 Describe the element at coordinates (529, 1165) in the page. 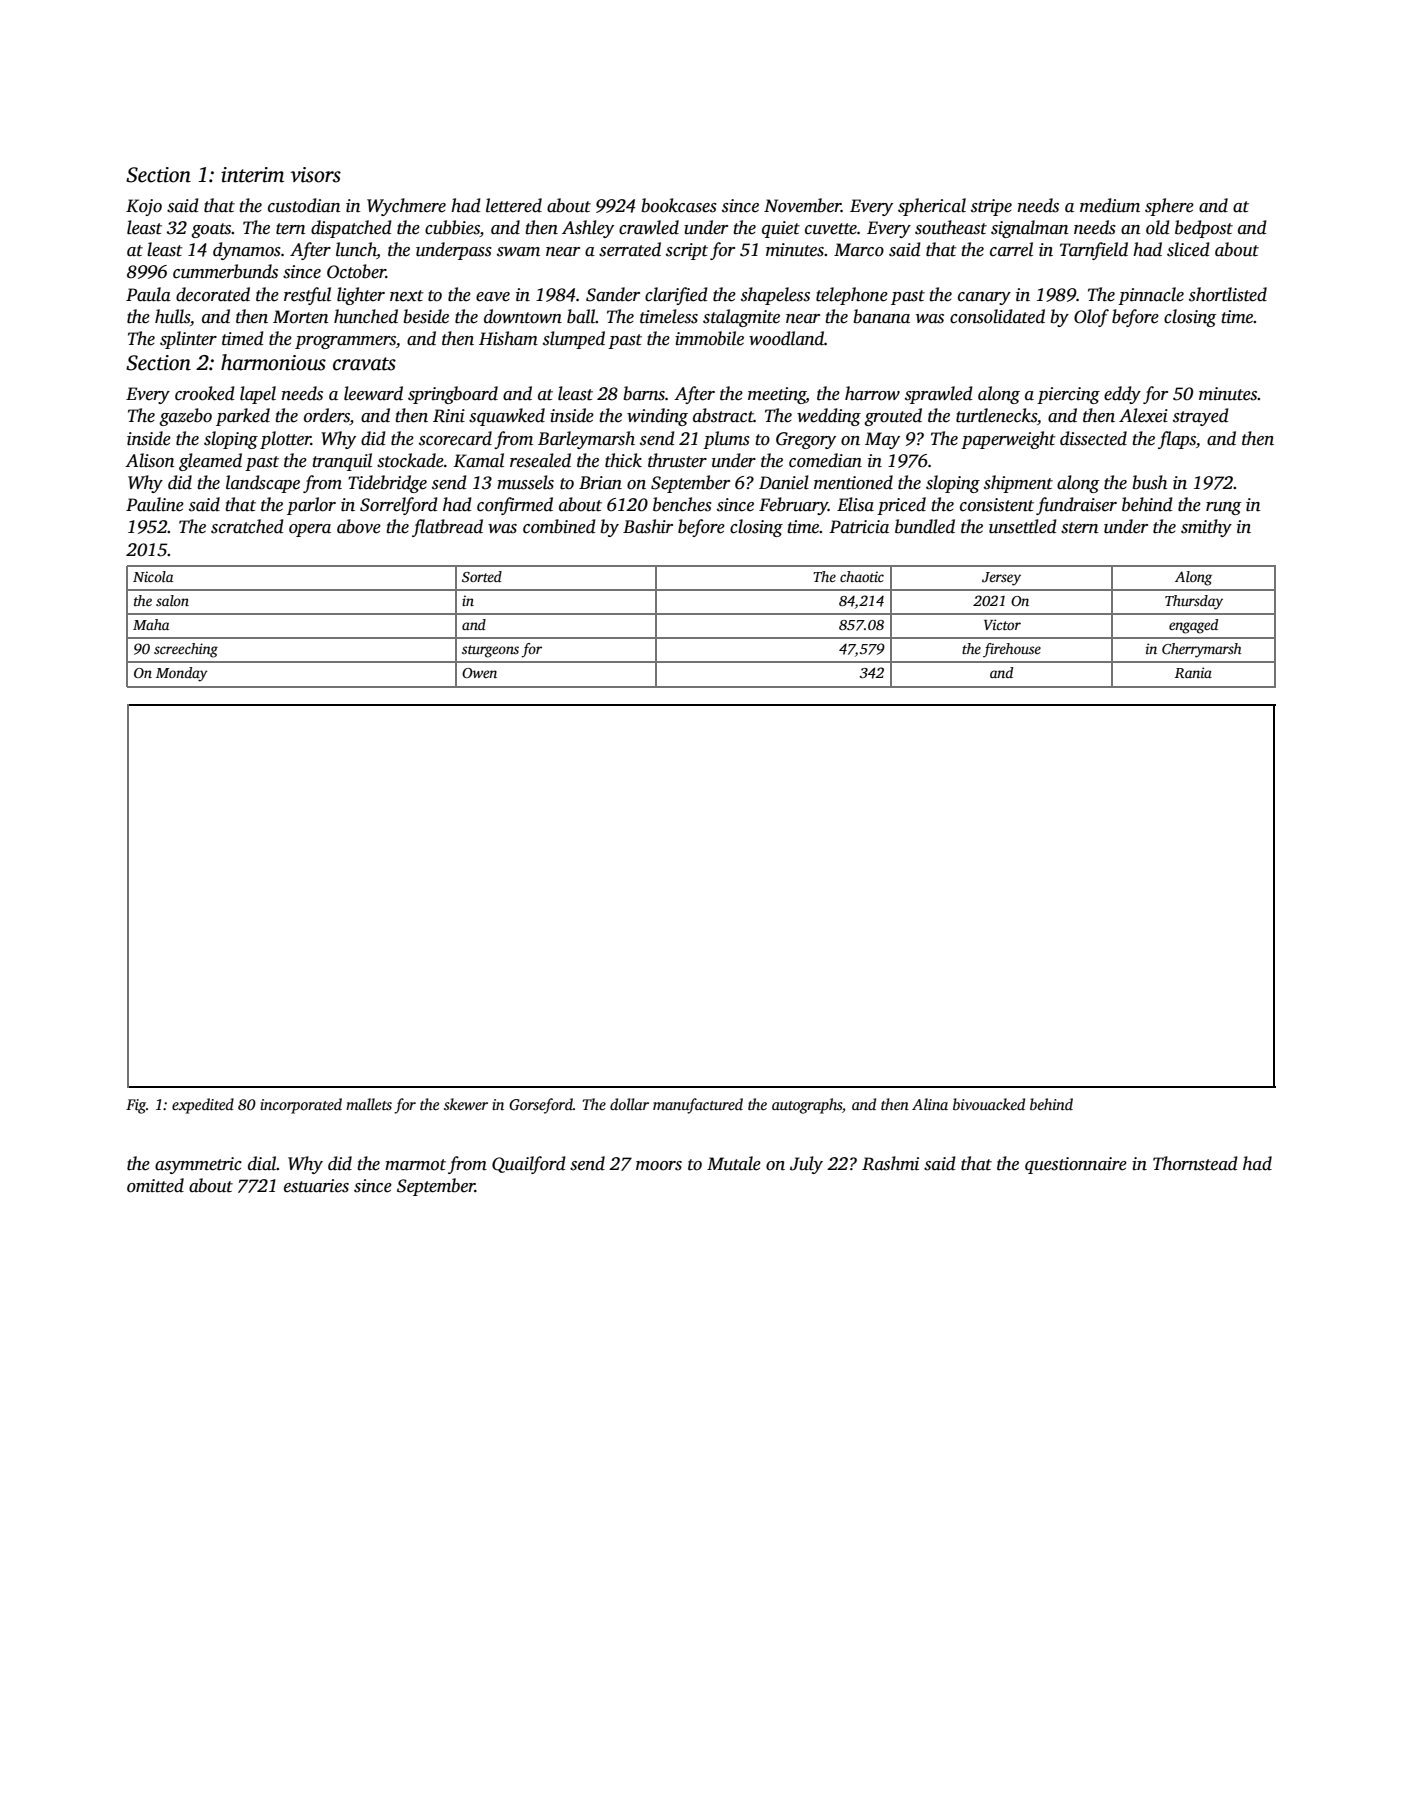

I see `Quailford` at that location.
